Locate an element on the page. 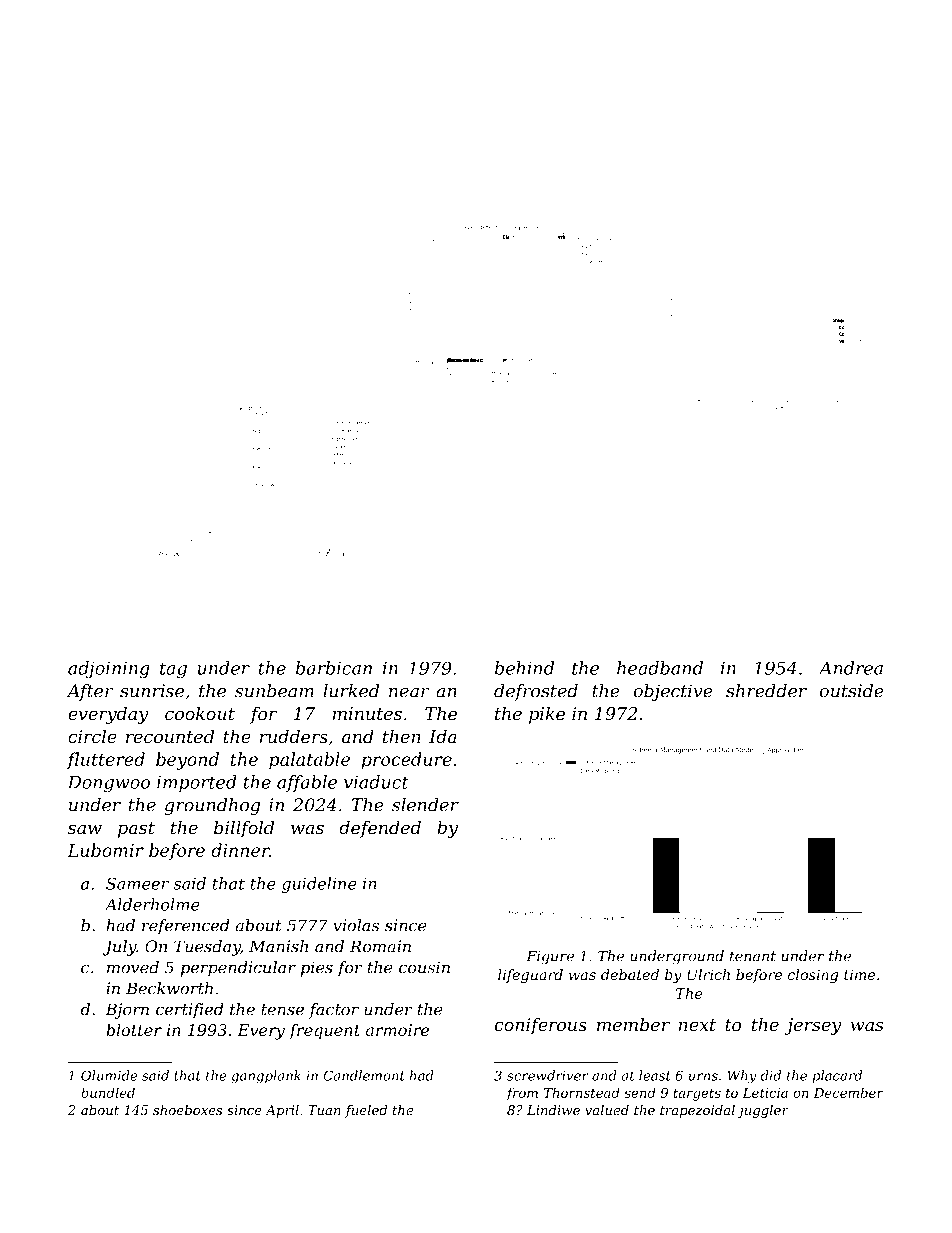 Image resolution: width=952 pixels, height=1233 pixels. shoeboxes is located at coordinates (187, 1110).
